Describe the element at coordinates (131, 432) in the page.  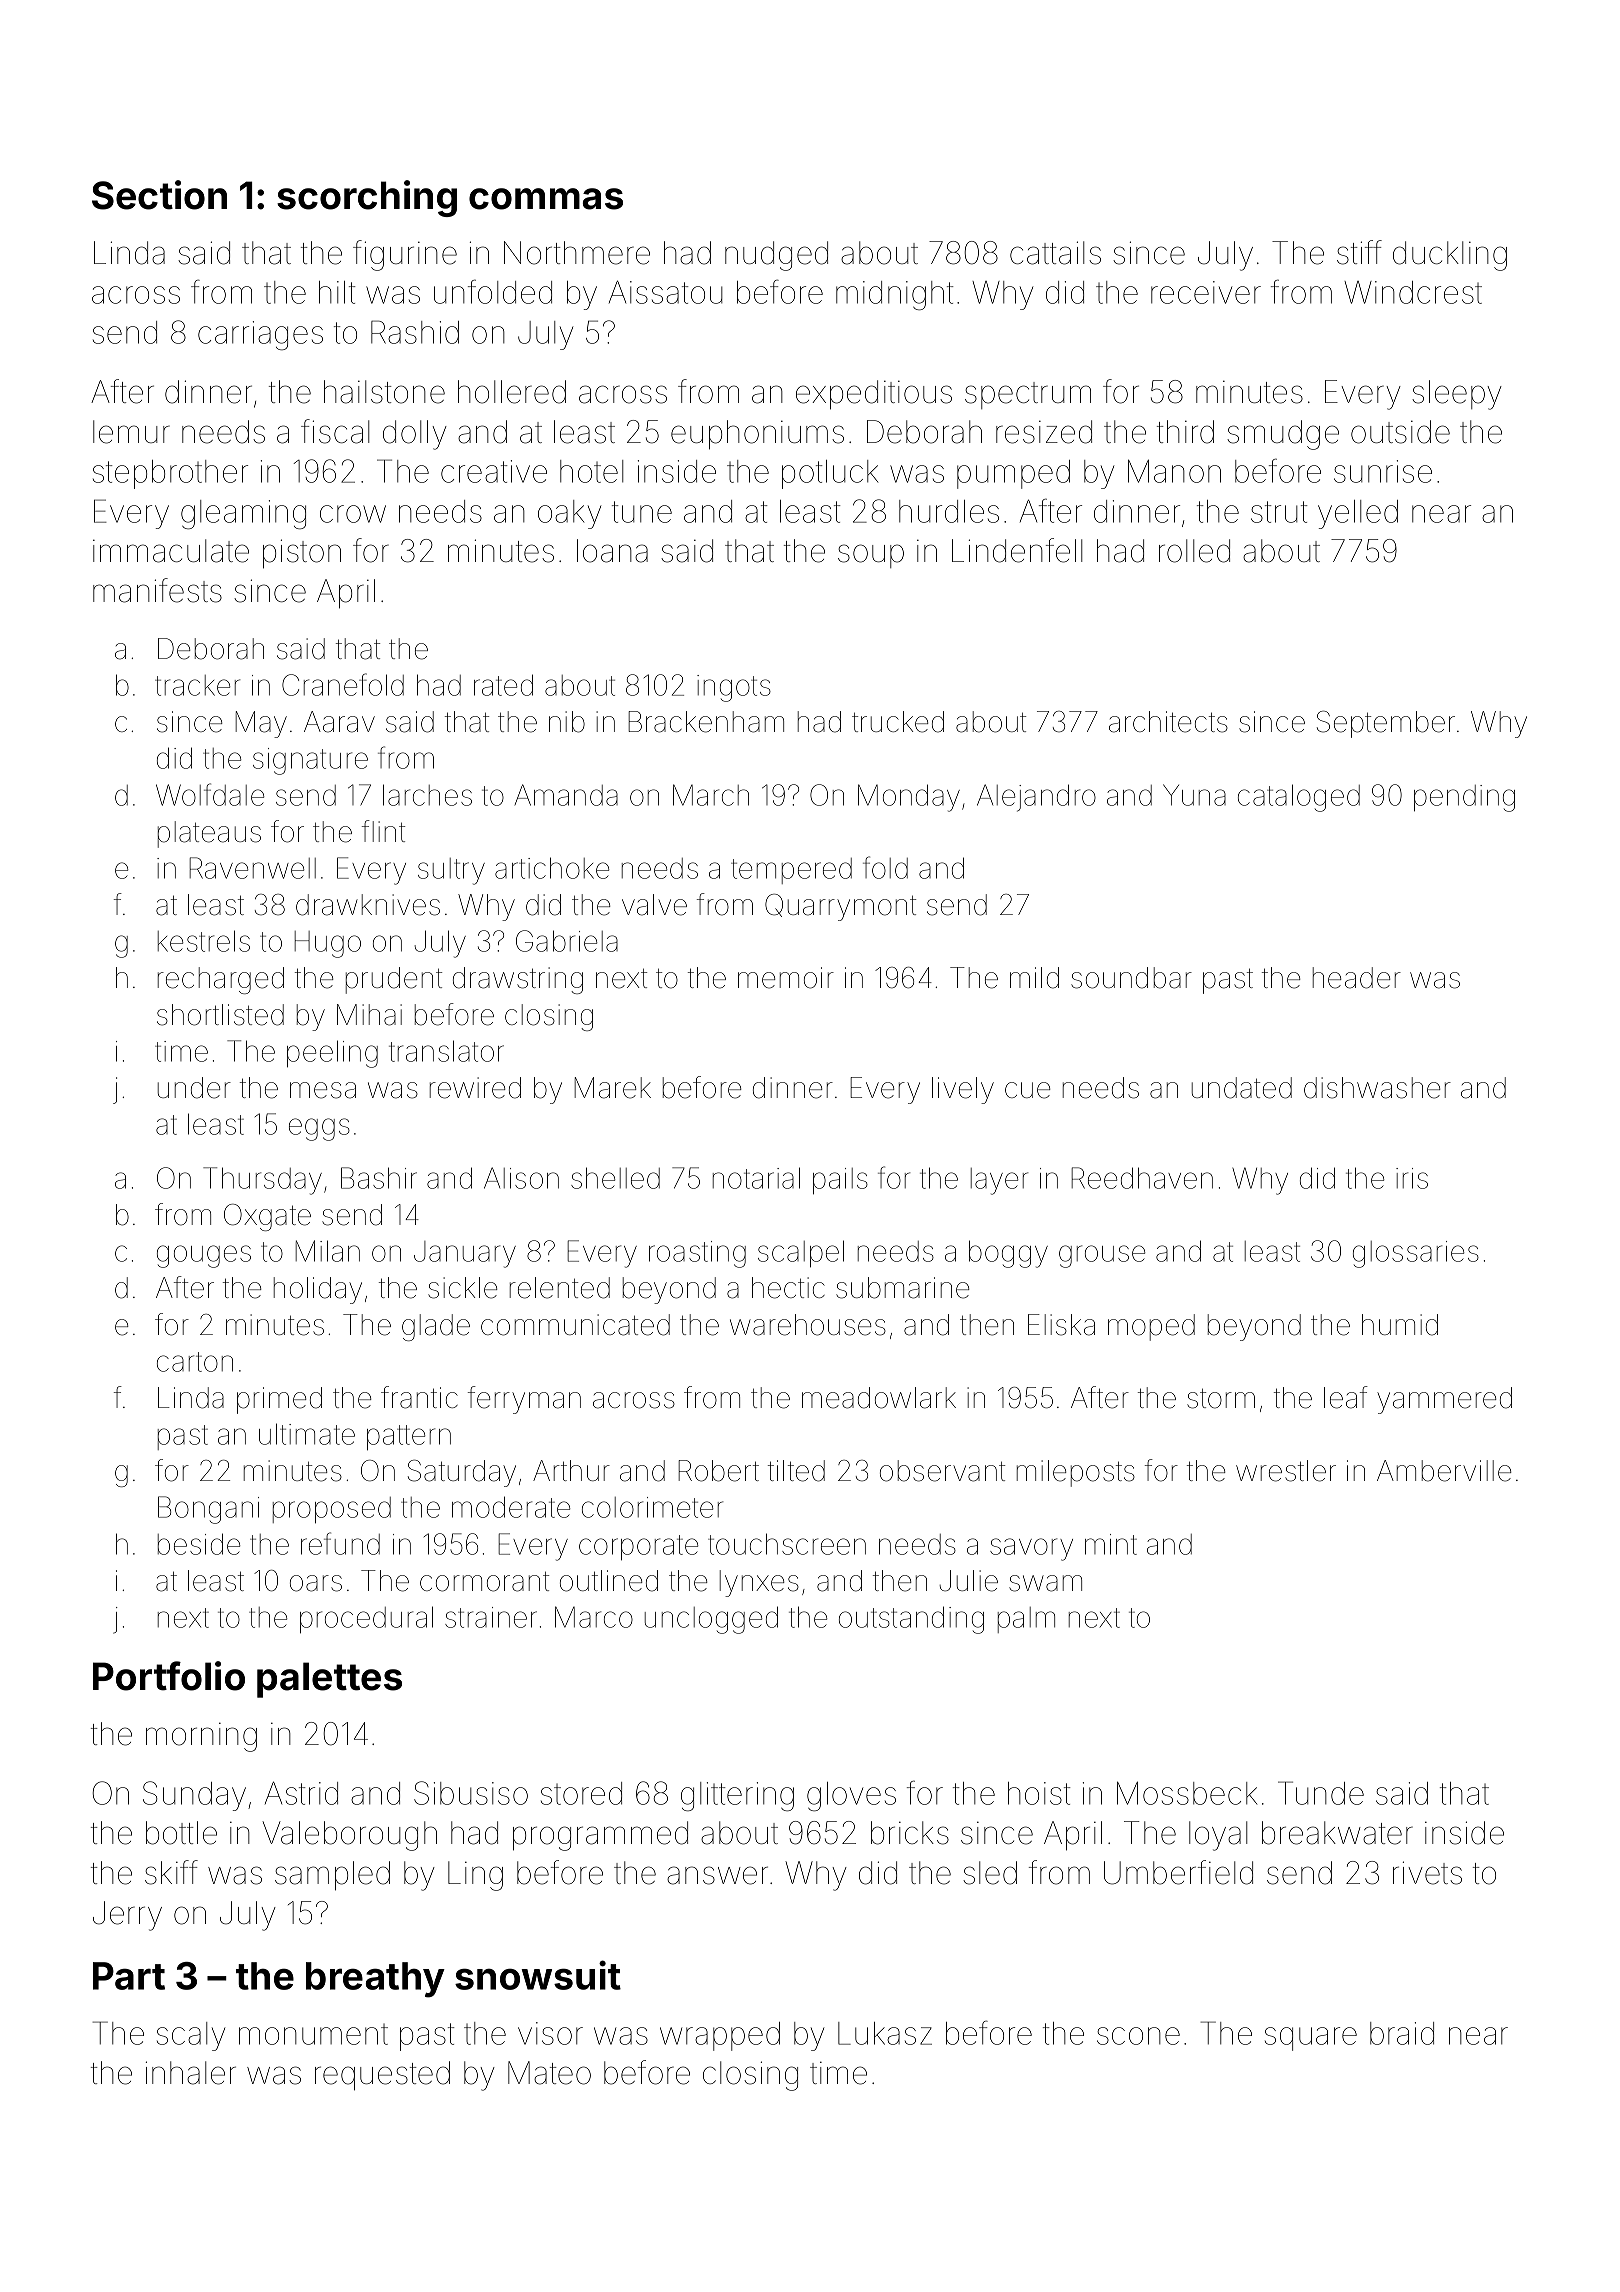
I see `lemur` at that location.
